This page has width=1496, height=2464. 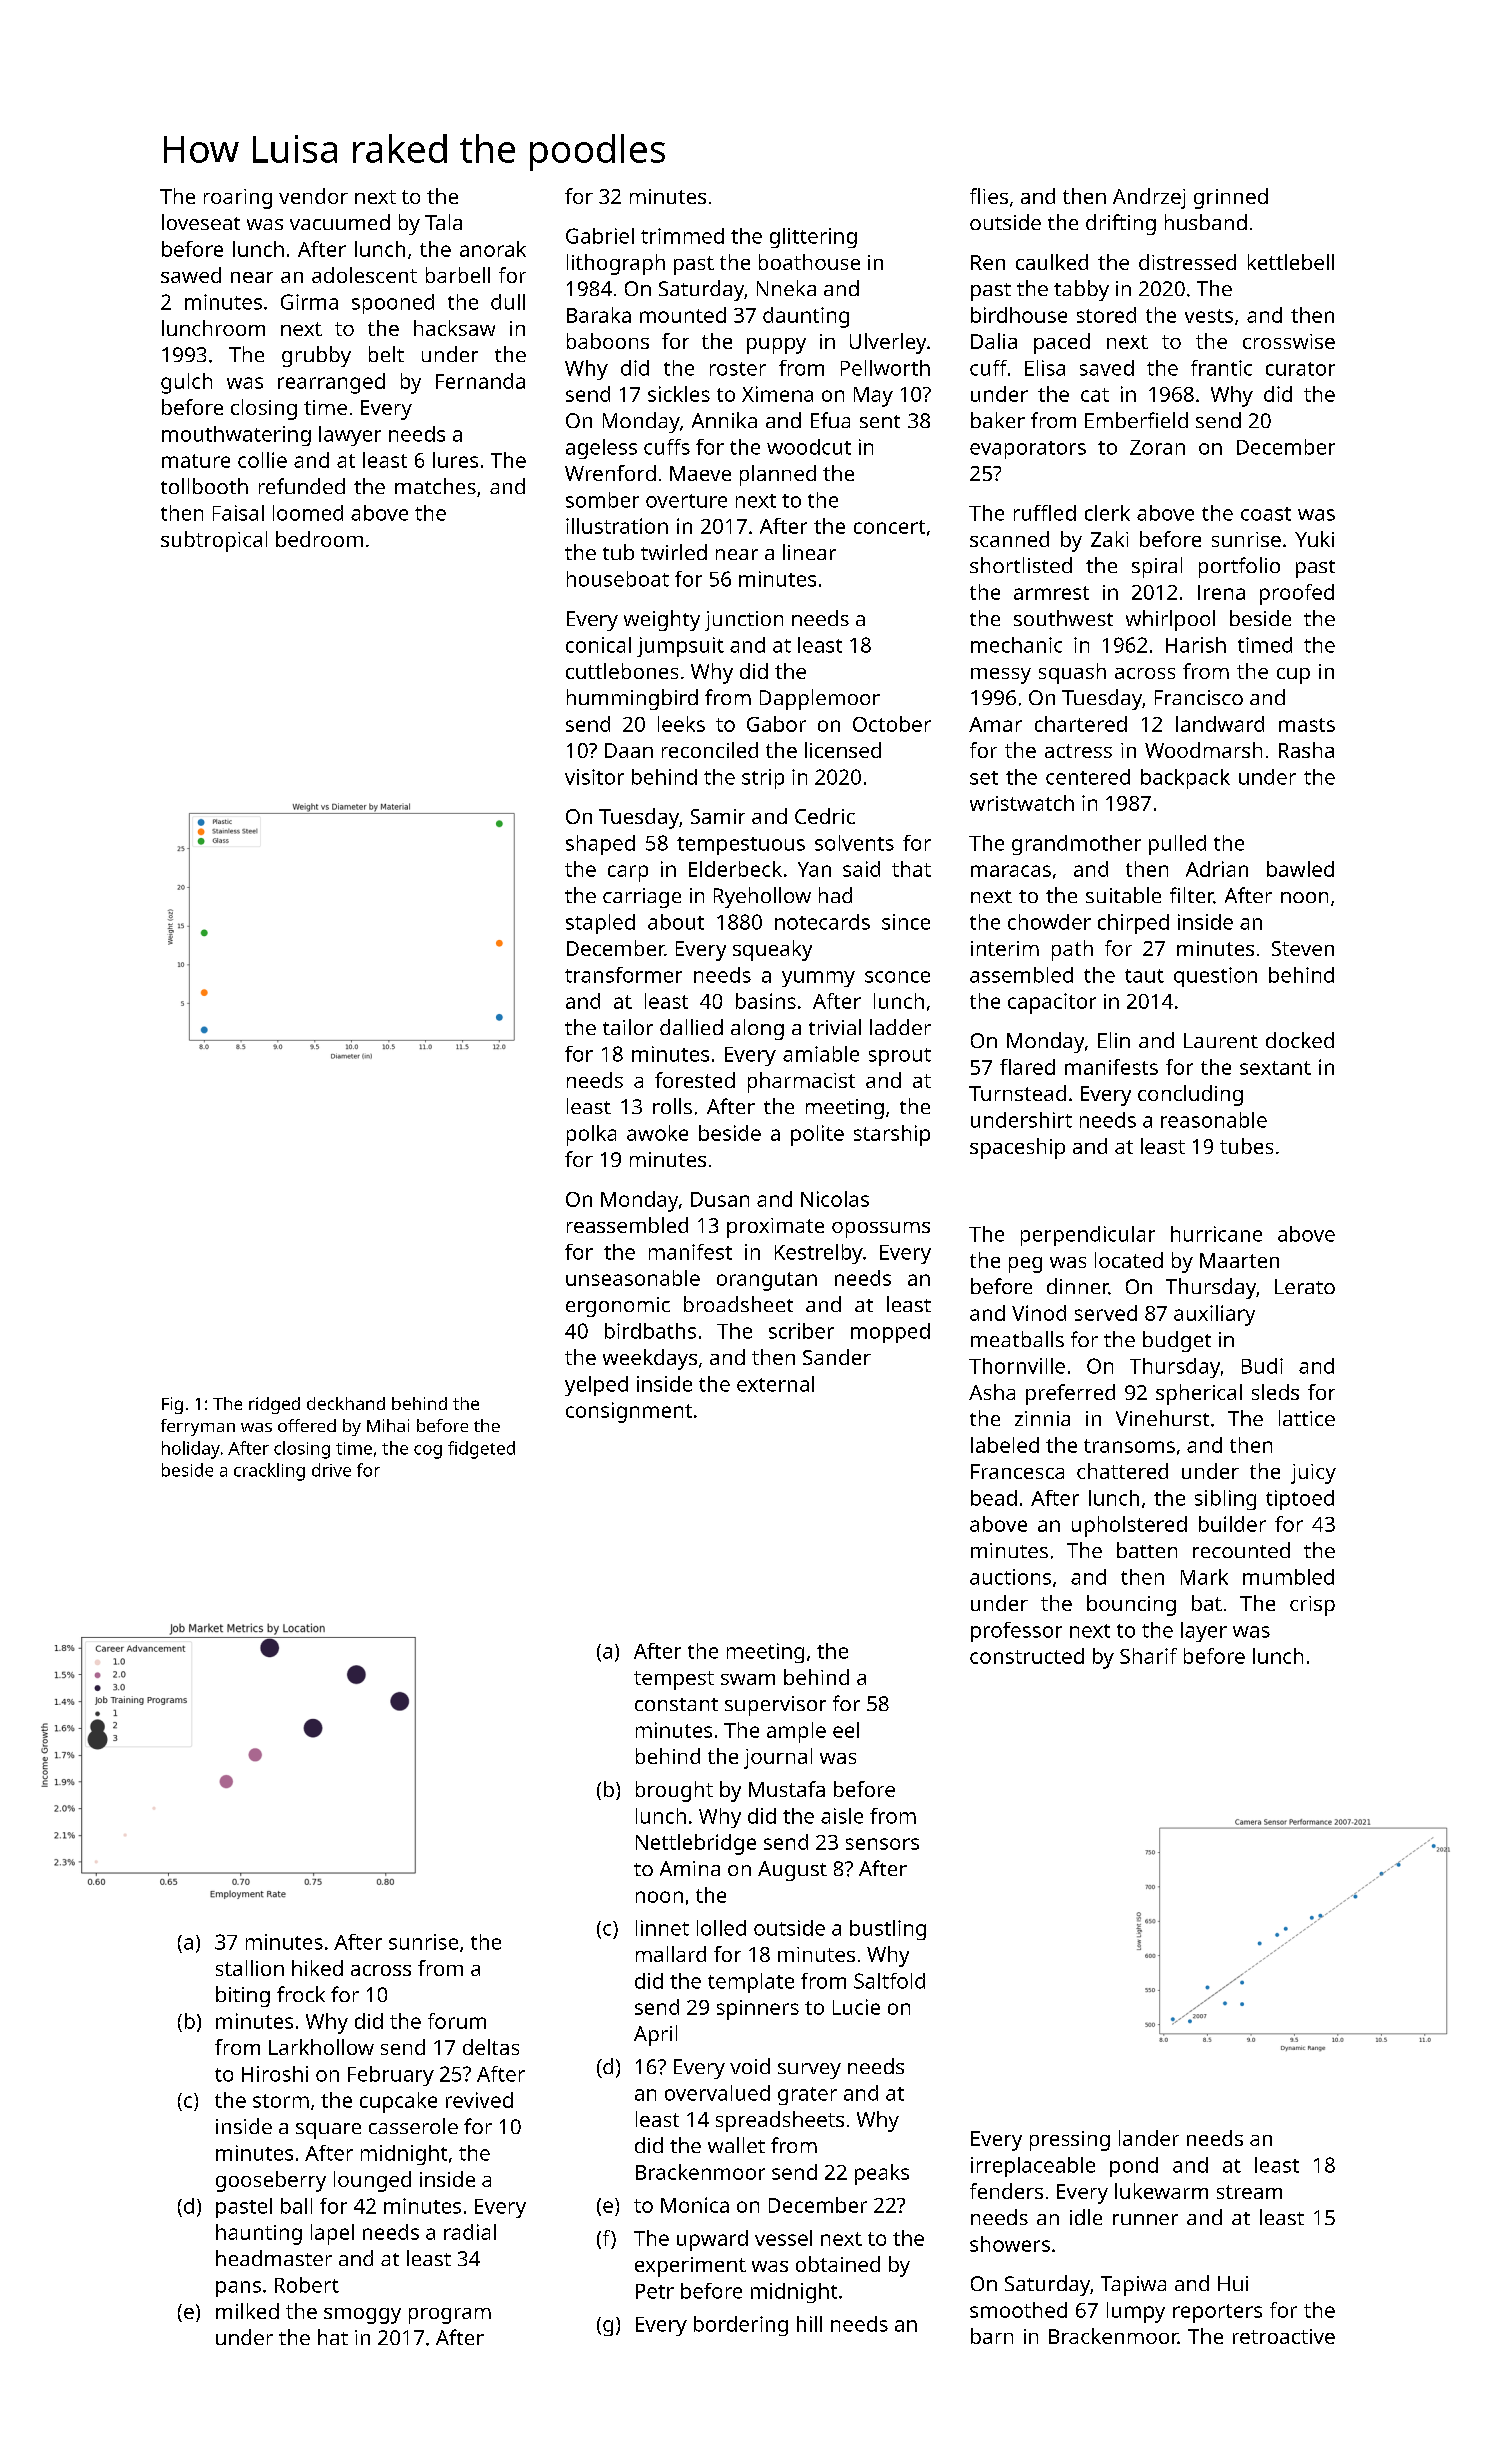 I want to click on subtropical, so click(x=214, y=541).
